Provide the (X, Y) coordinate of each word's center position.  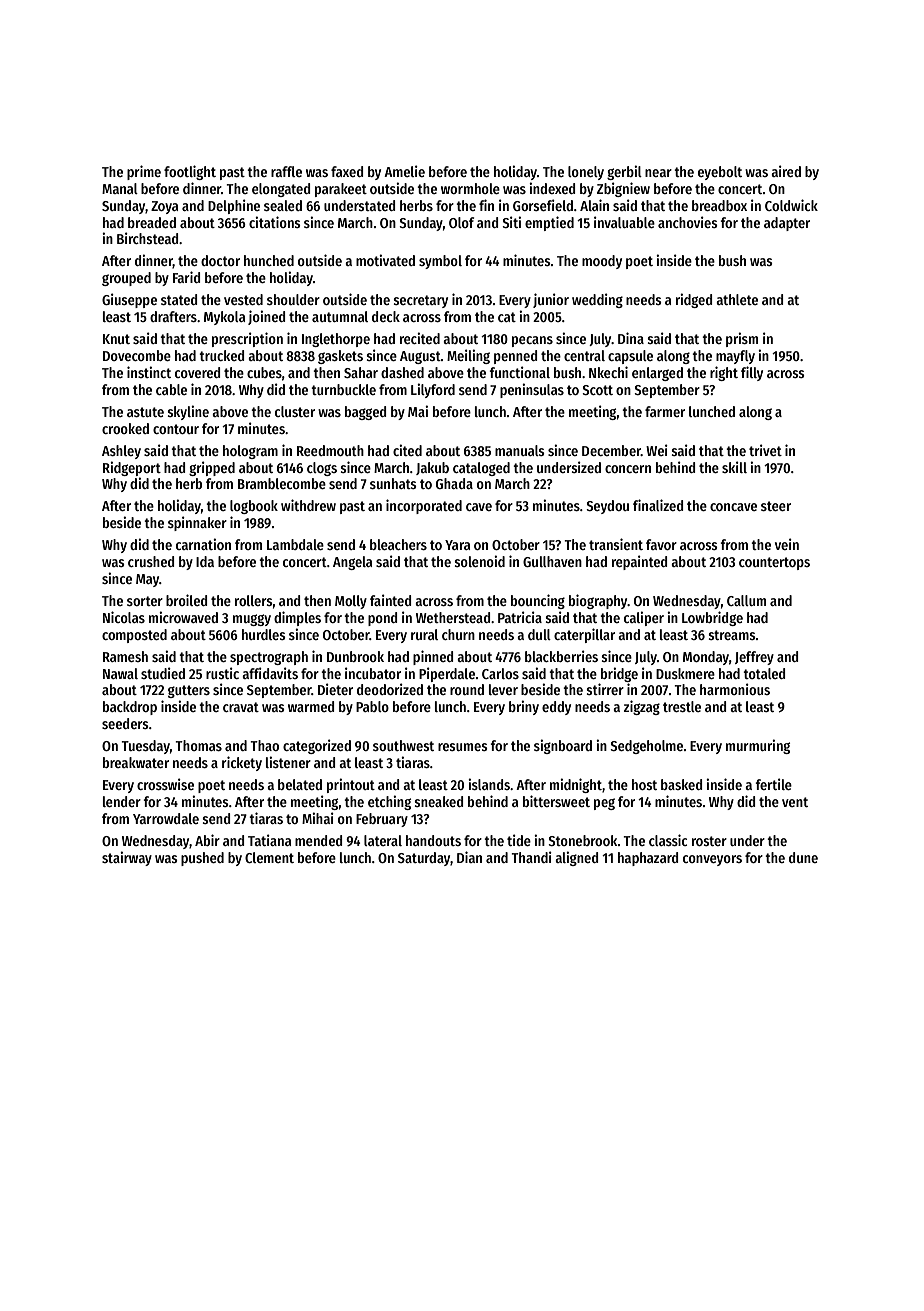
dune (803, 857)
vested (243, 299)
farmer (665, 411)
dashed (402, 372)
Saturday (424, 859)
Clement (269, 857)
